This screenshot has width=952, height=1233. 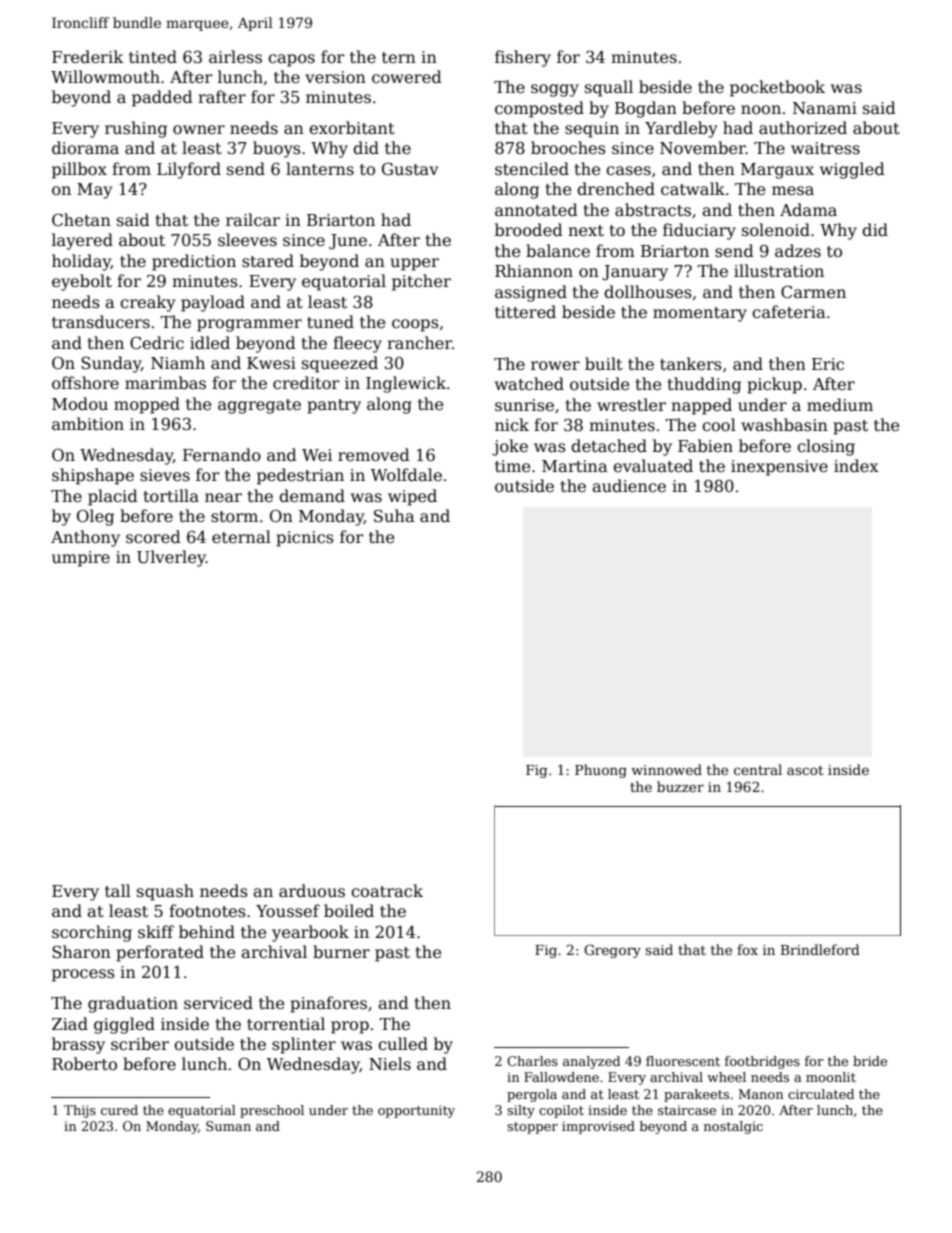 What do you see at coordinates (529, 383) in the screenshot?
I see `watched` at bounding box center [529, 383].
